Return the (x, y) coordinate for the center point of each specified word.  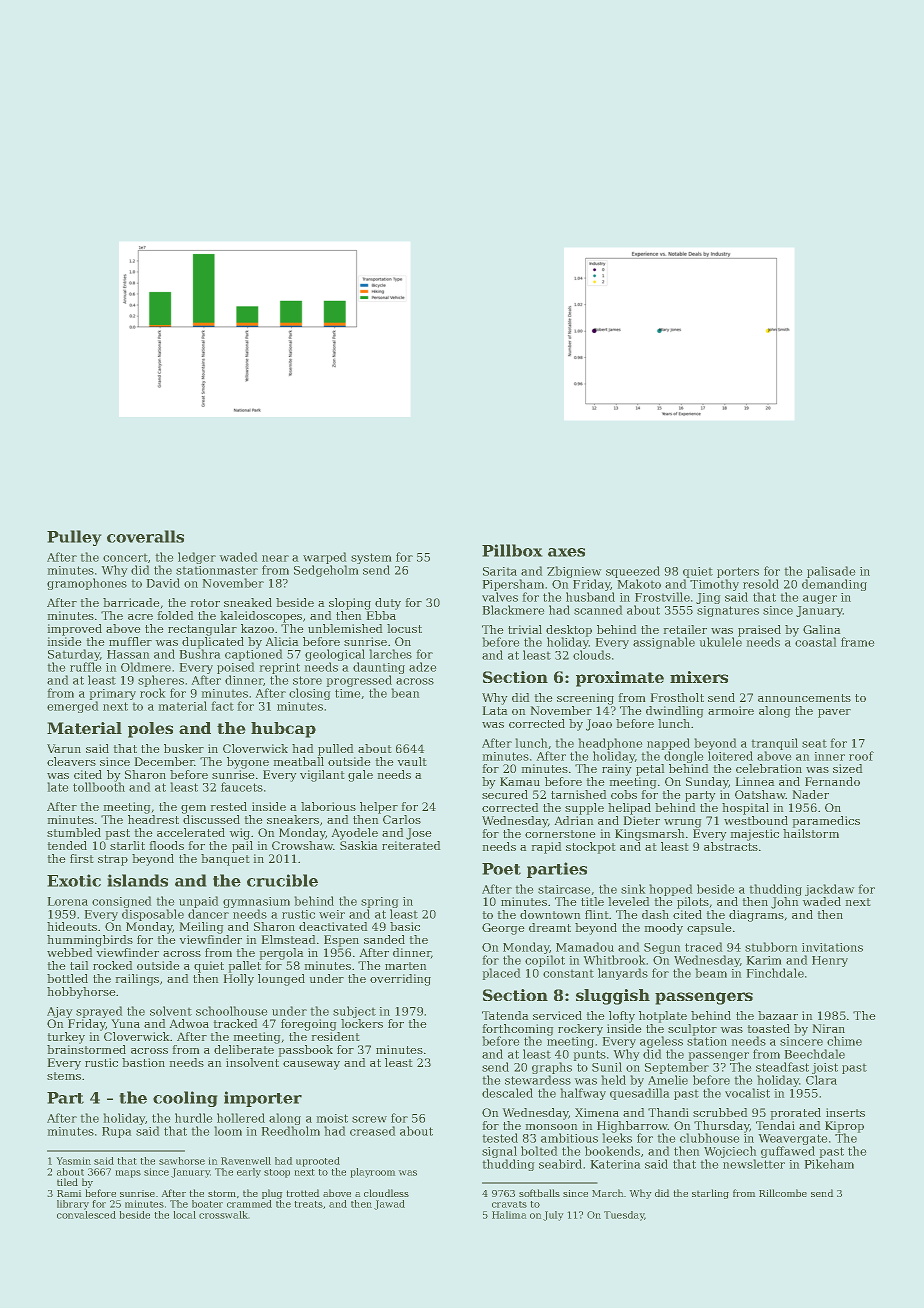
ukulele (720, 642)
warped (325, 558)
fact (222, 706)
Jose (419, 834)
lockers (362, 1023)
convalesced (86, 1215)
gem (193, 809)
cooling (185, 1099)
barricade (131, 602)
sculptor (692, 1030)
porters (738, 572)
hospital (745, 809)
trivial (525, 629)
